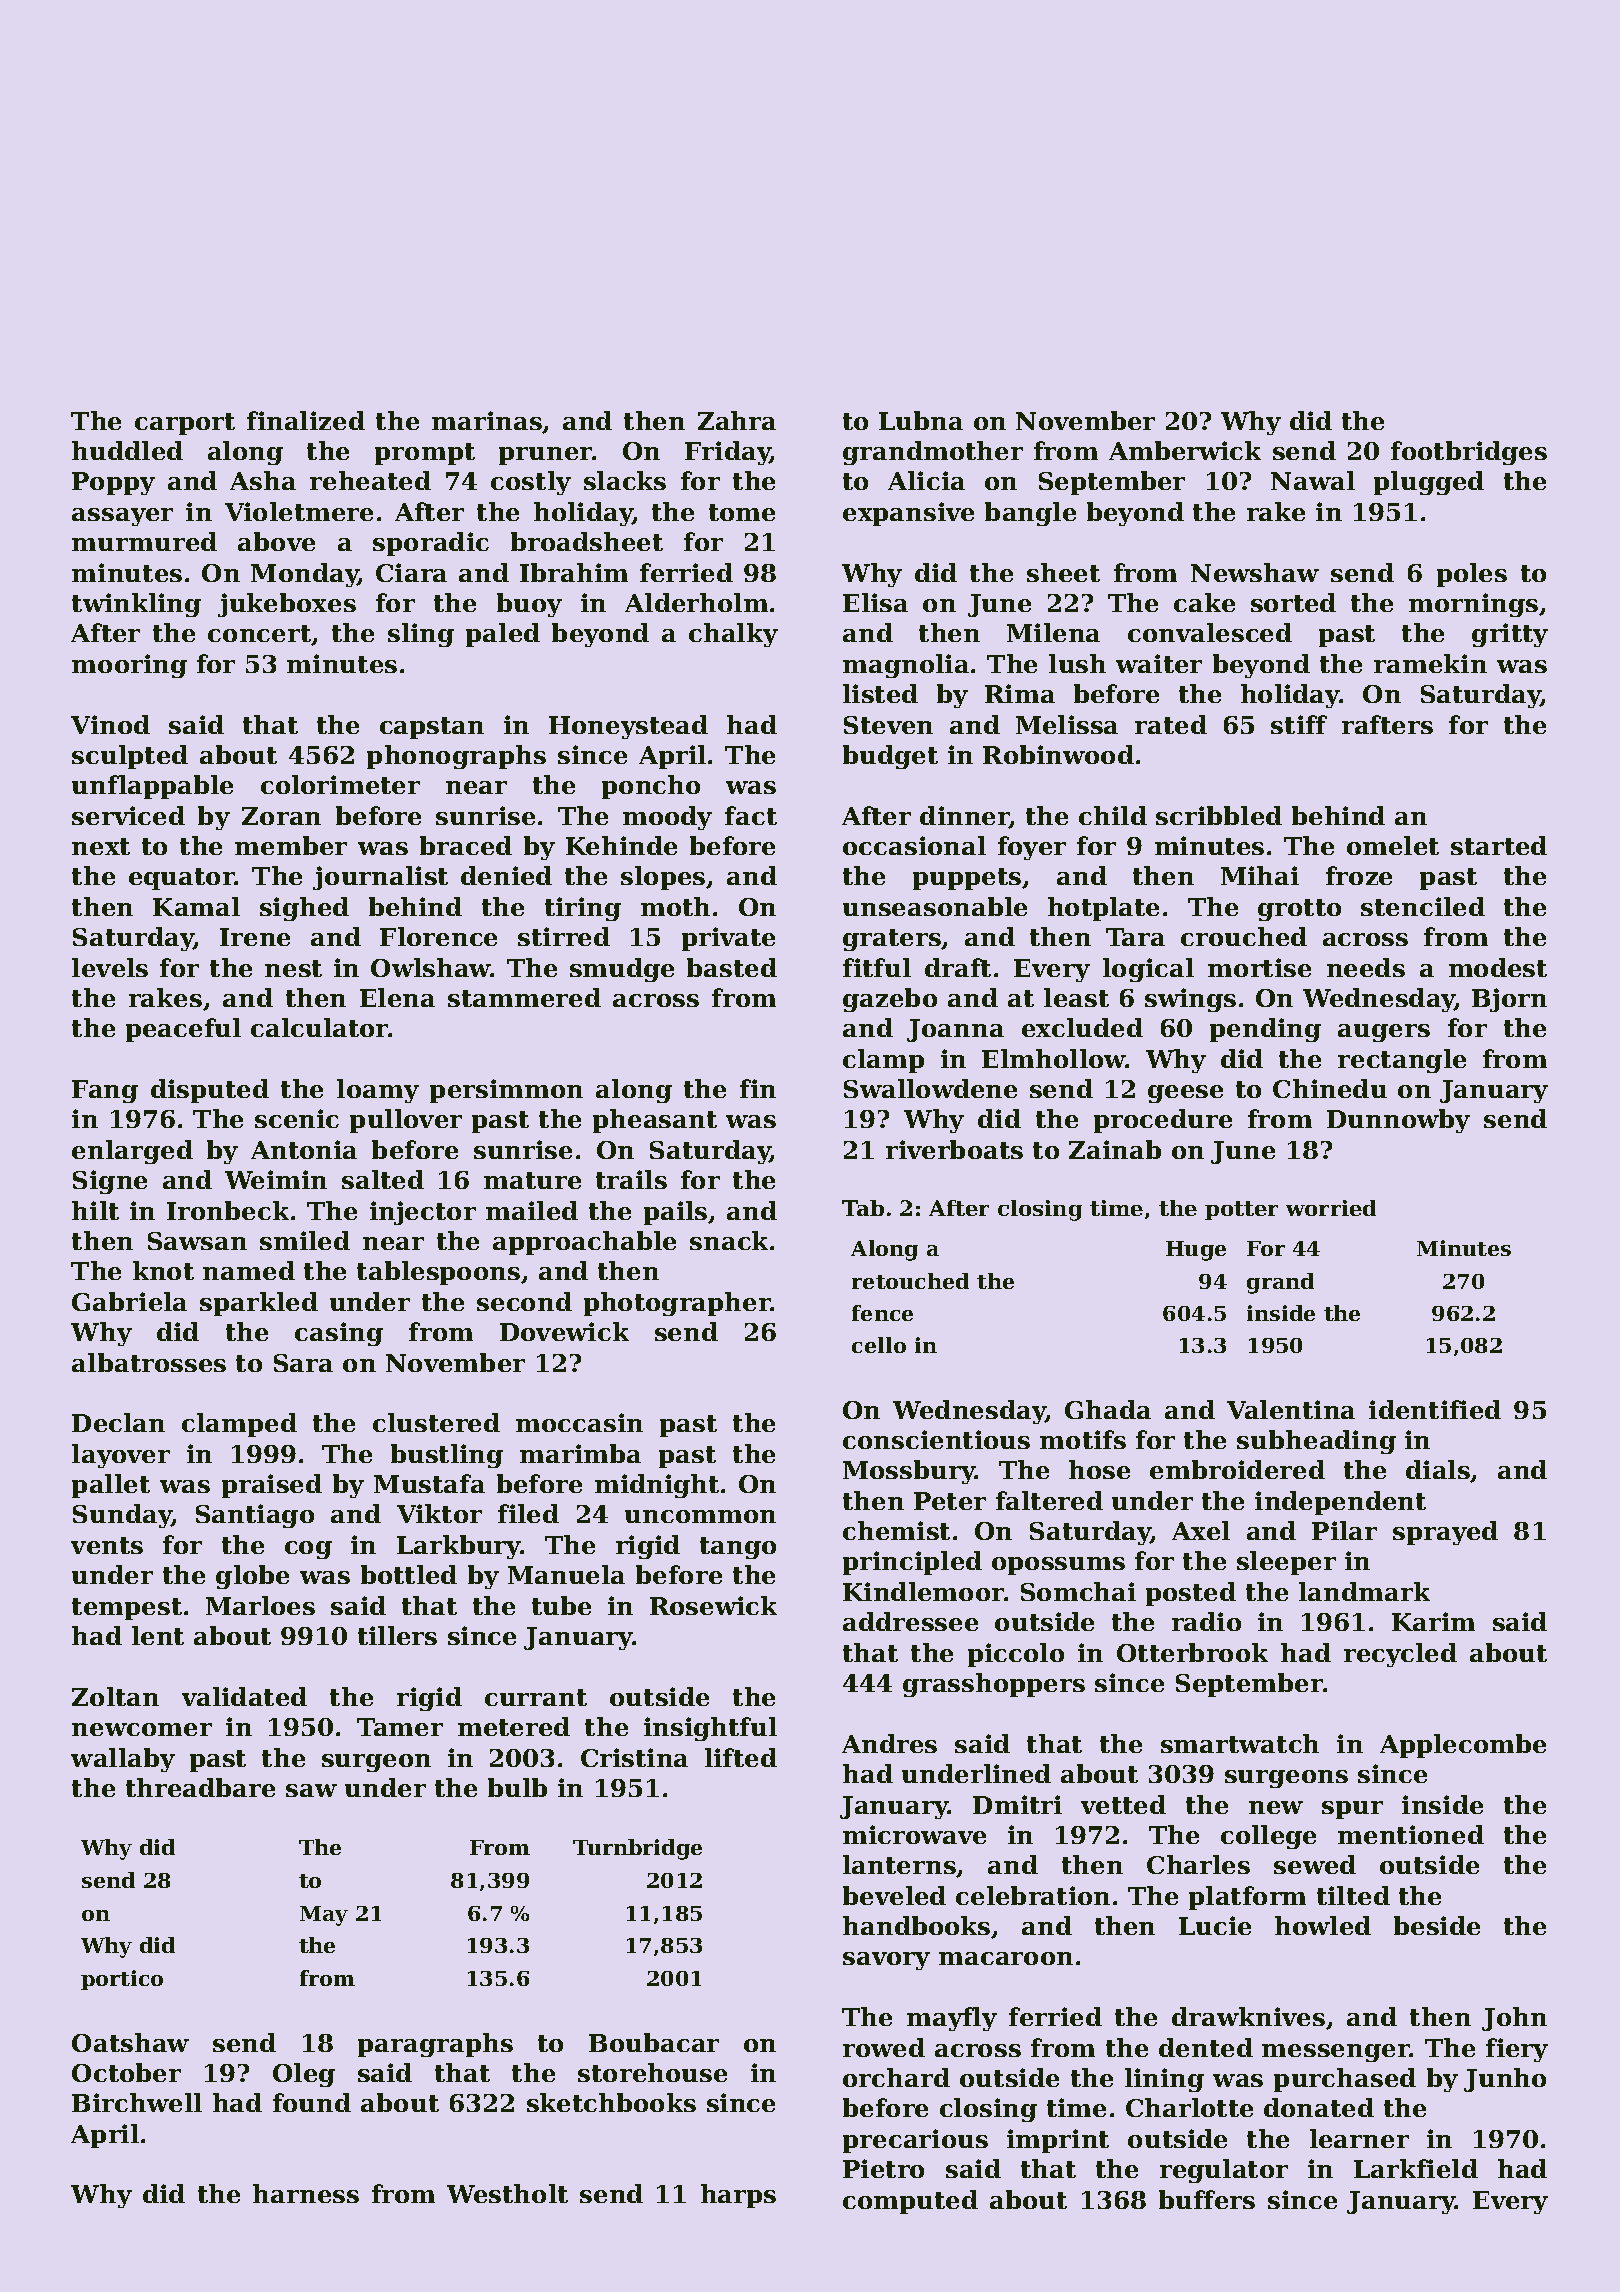 This page has height=2292, width=1620. Describe the element at coordinates (1398, 1121) in the page. I see `Dunnowby` at that location.
